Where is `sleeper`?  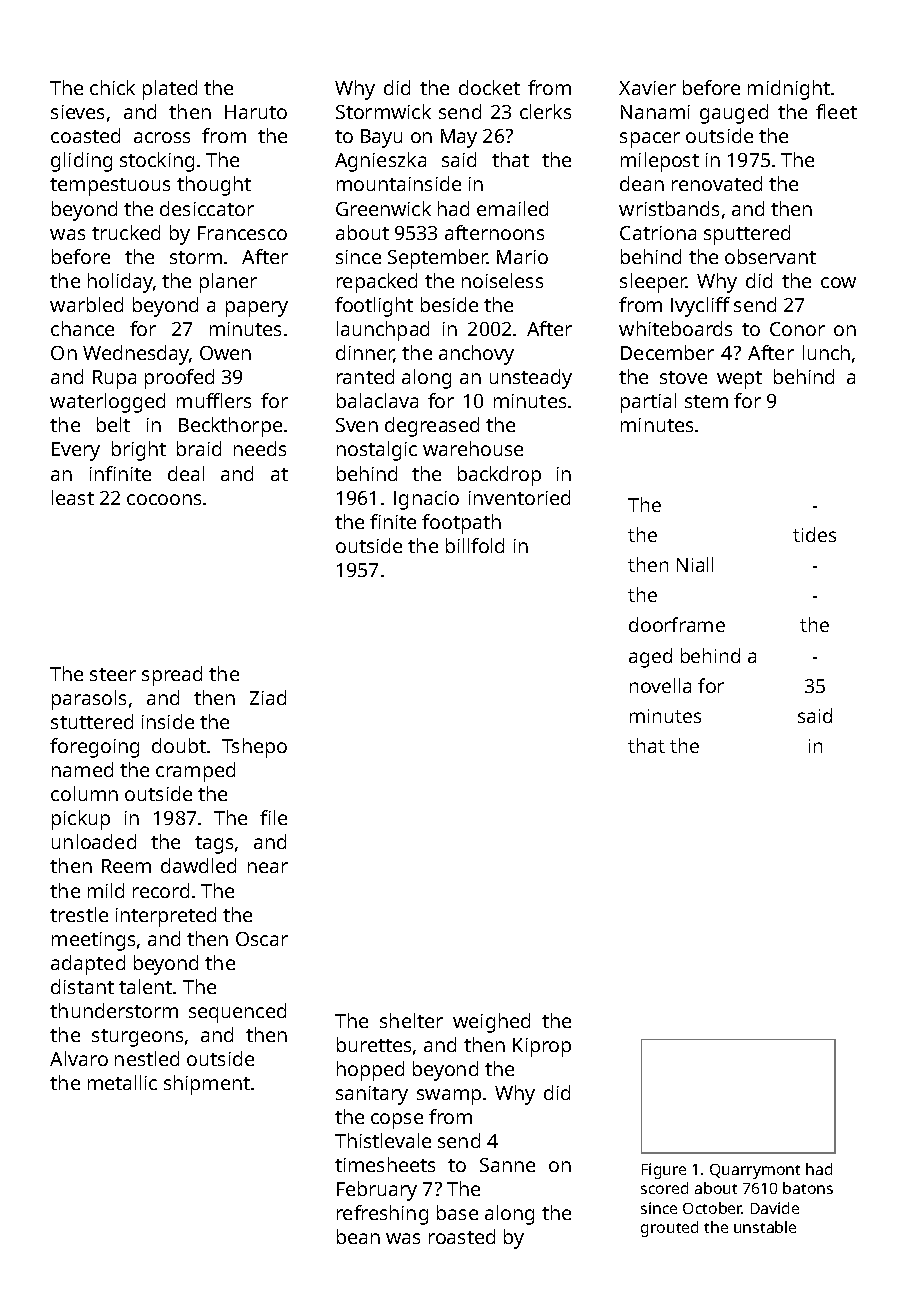
sleeper is located at coordinates (653, 283).
